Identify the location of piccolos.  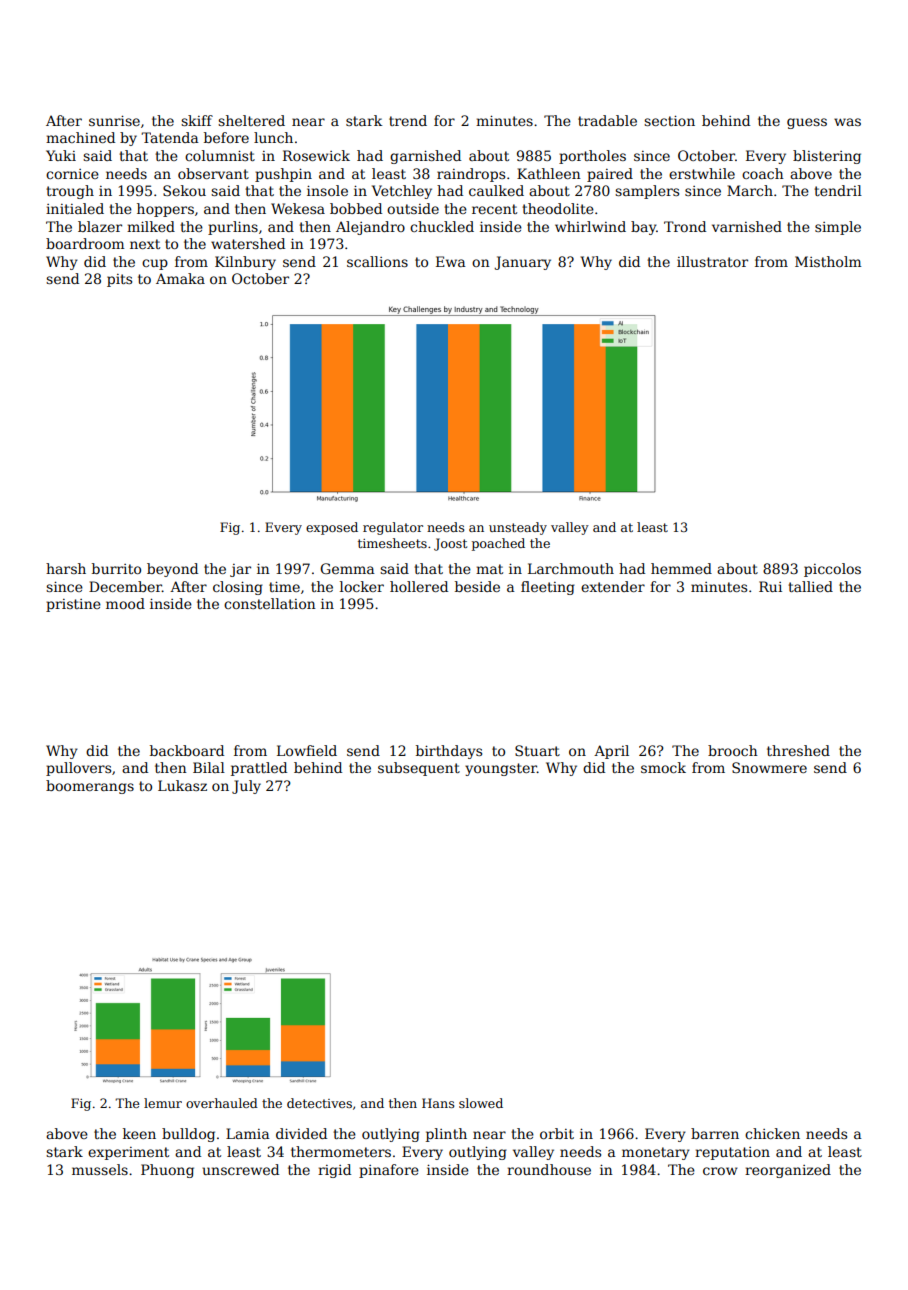
(832, 570).
